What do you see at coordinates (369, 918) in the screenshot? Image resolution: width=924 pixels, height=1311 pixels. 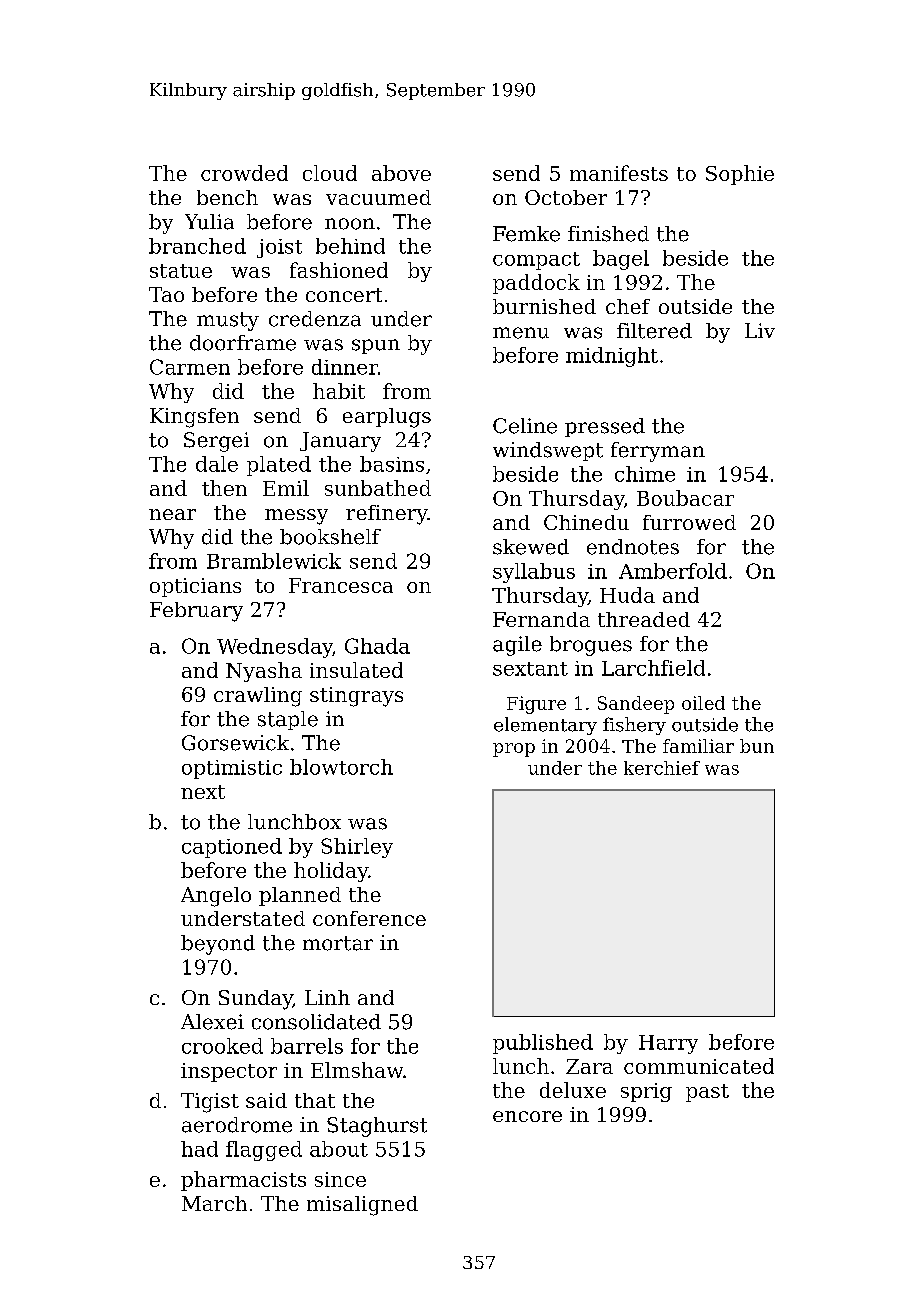 I see `conference` at bounding box center [369, 918].
